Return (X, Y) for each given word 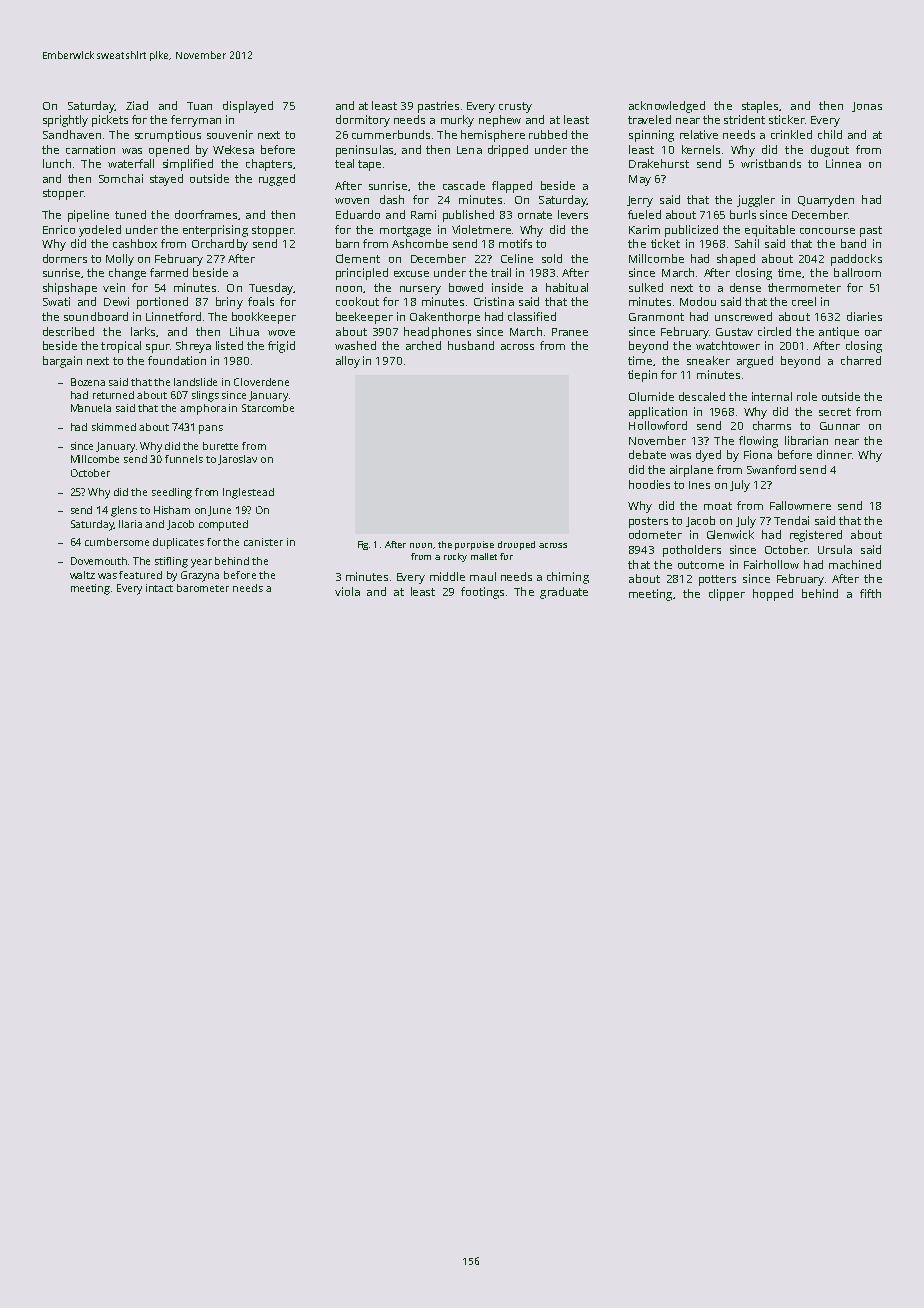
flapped (512, 187)
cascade (464, 185)
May (640, 180)
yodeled (100, 231)
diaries (864, 316)
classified (532, 316)
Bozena (88, 382)
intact (159, 588)
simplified (188, 165)
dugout (830, 151)
